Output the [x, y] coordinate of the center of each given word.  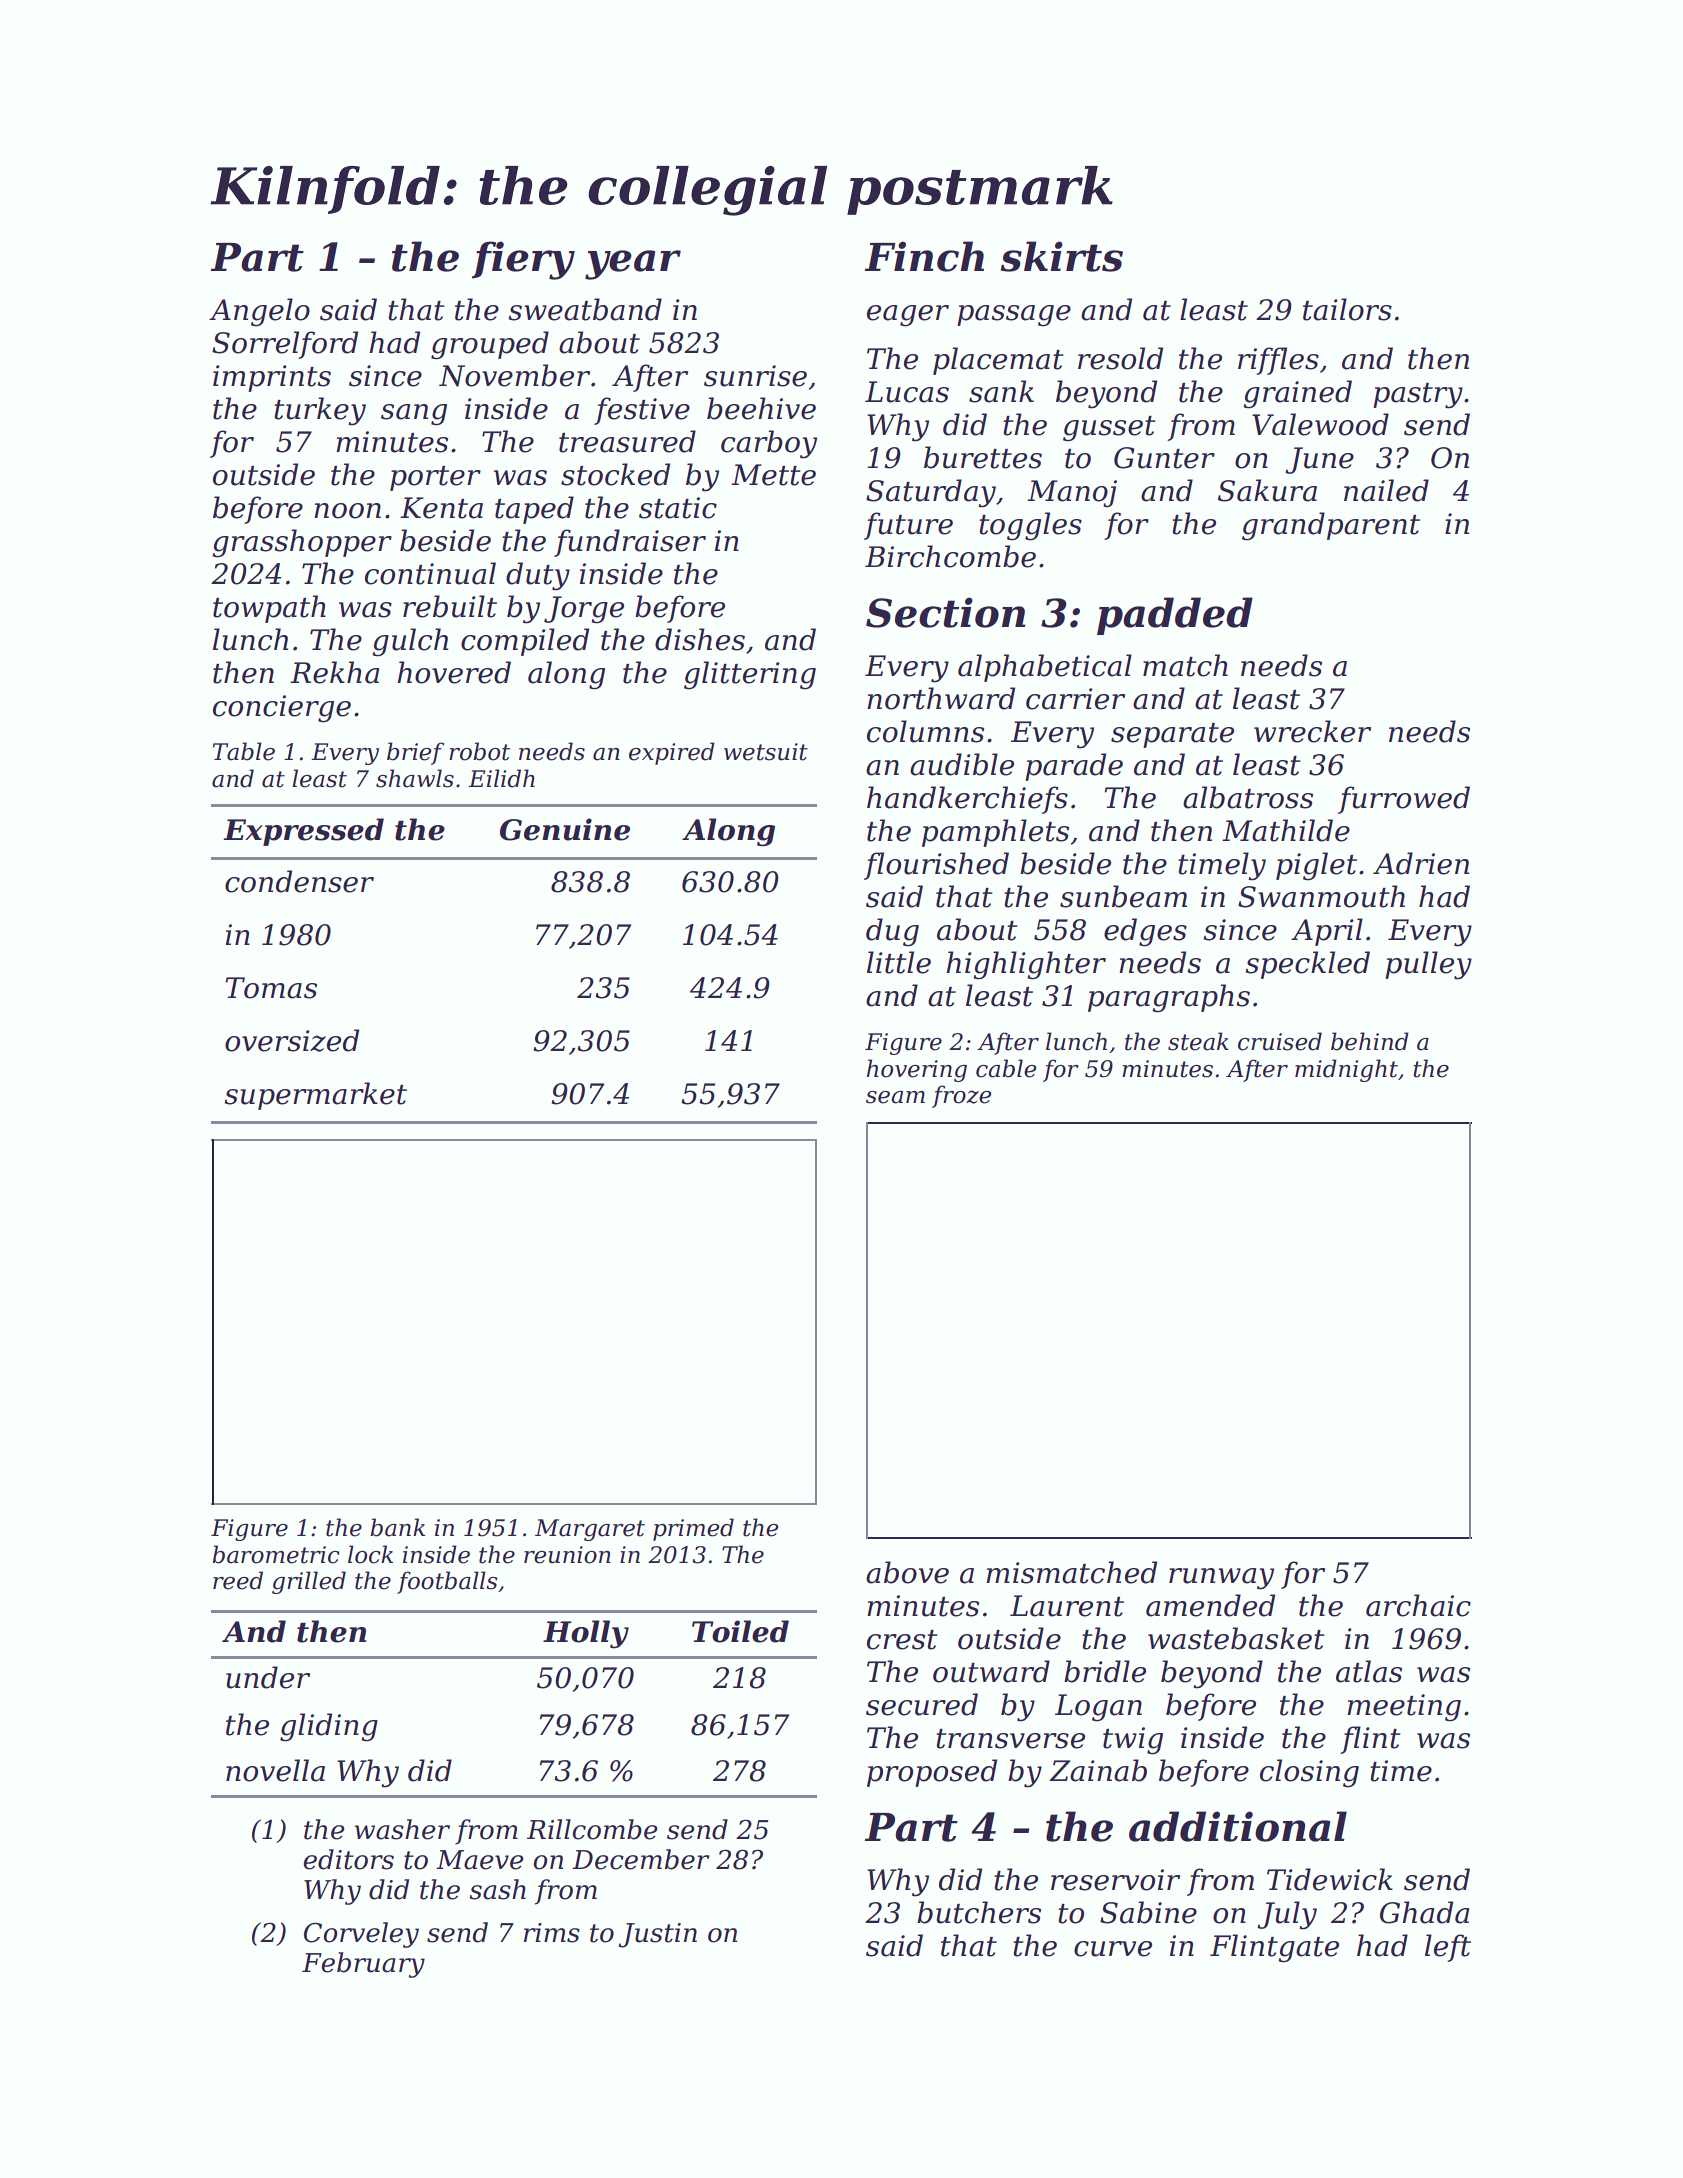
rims [552, 1933]
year [633, 265]
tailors [1347, 309]
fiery [523, 260]
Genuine [565, 829]
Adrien [1421, 863]
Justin [658, 1935]
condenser [299, 881]
